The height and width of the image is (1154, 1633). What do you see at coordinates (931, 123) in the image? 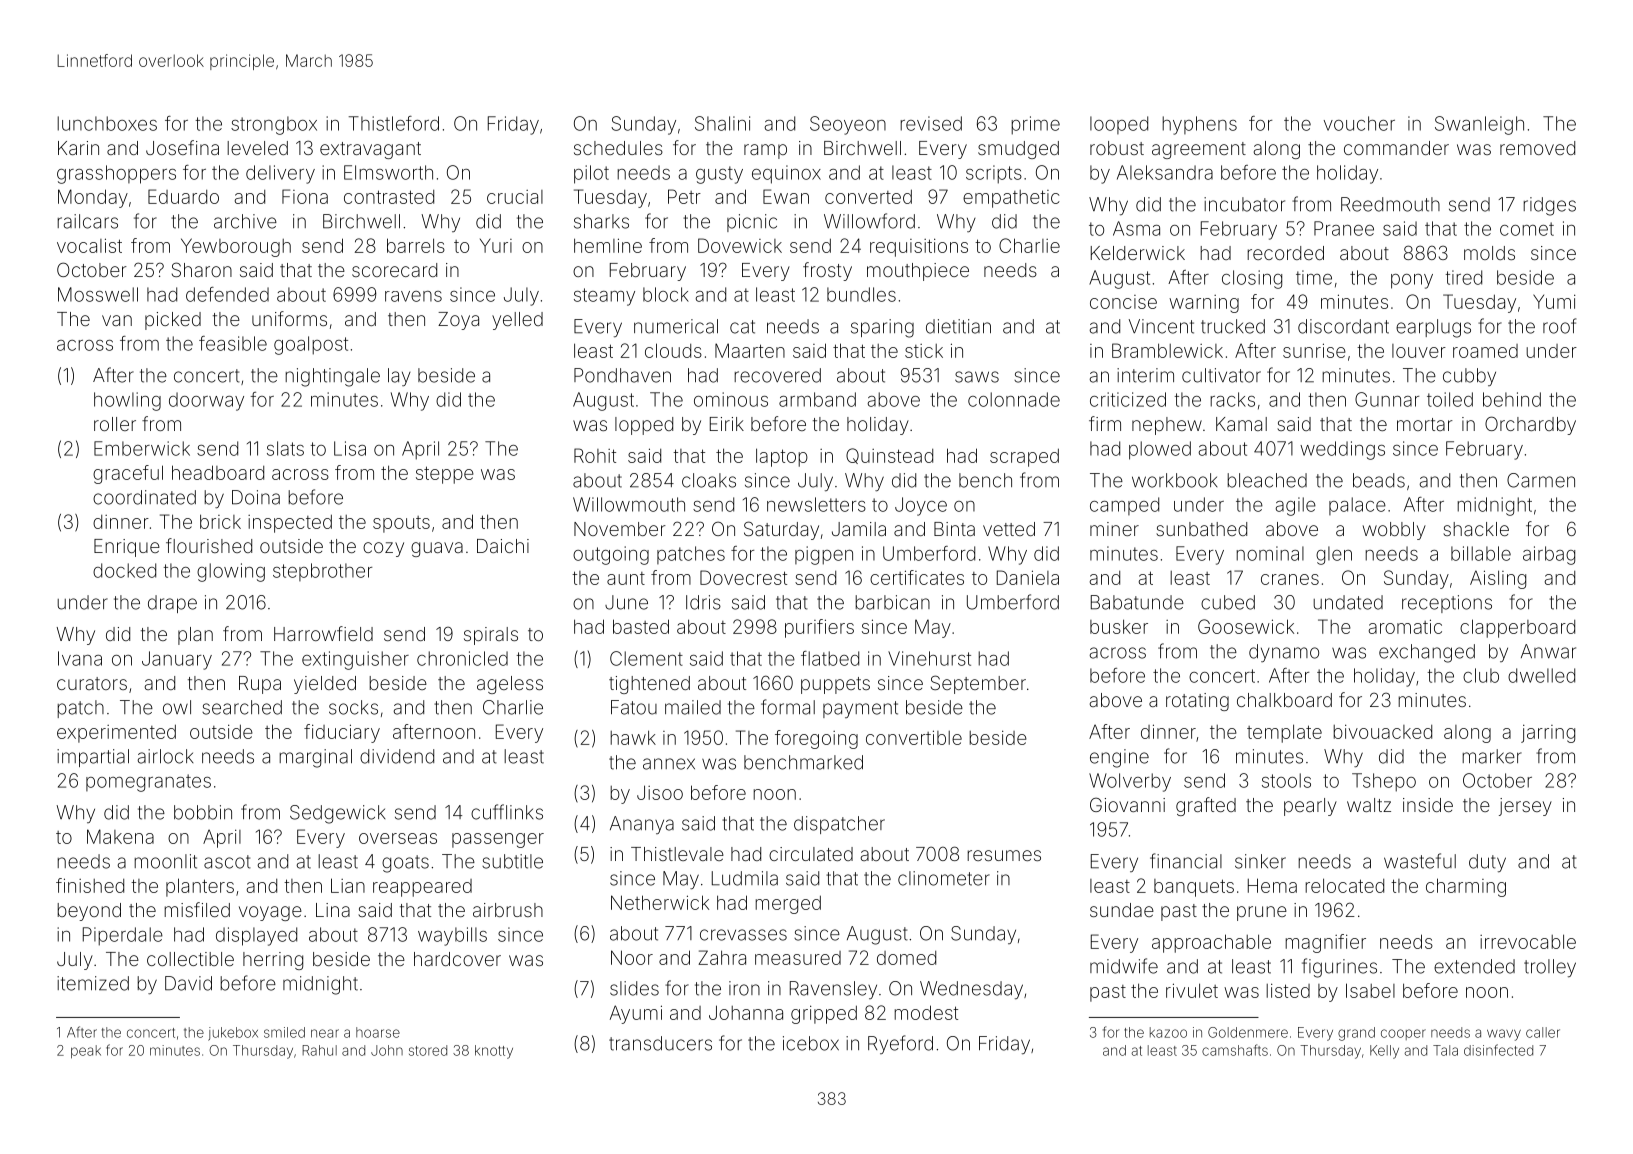
I see `revised` at bounding box center [931, 123].
